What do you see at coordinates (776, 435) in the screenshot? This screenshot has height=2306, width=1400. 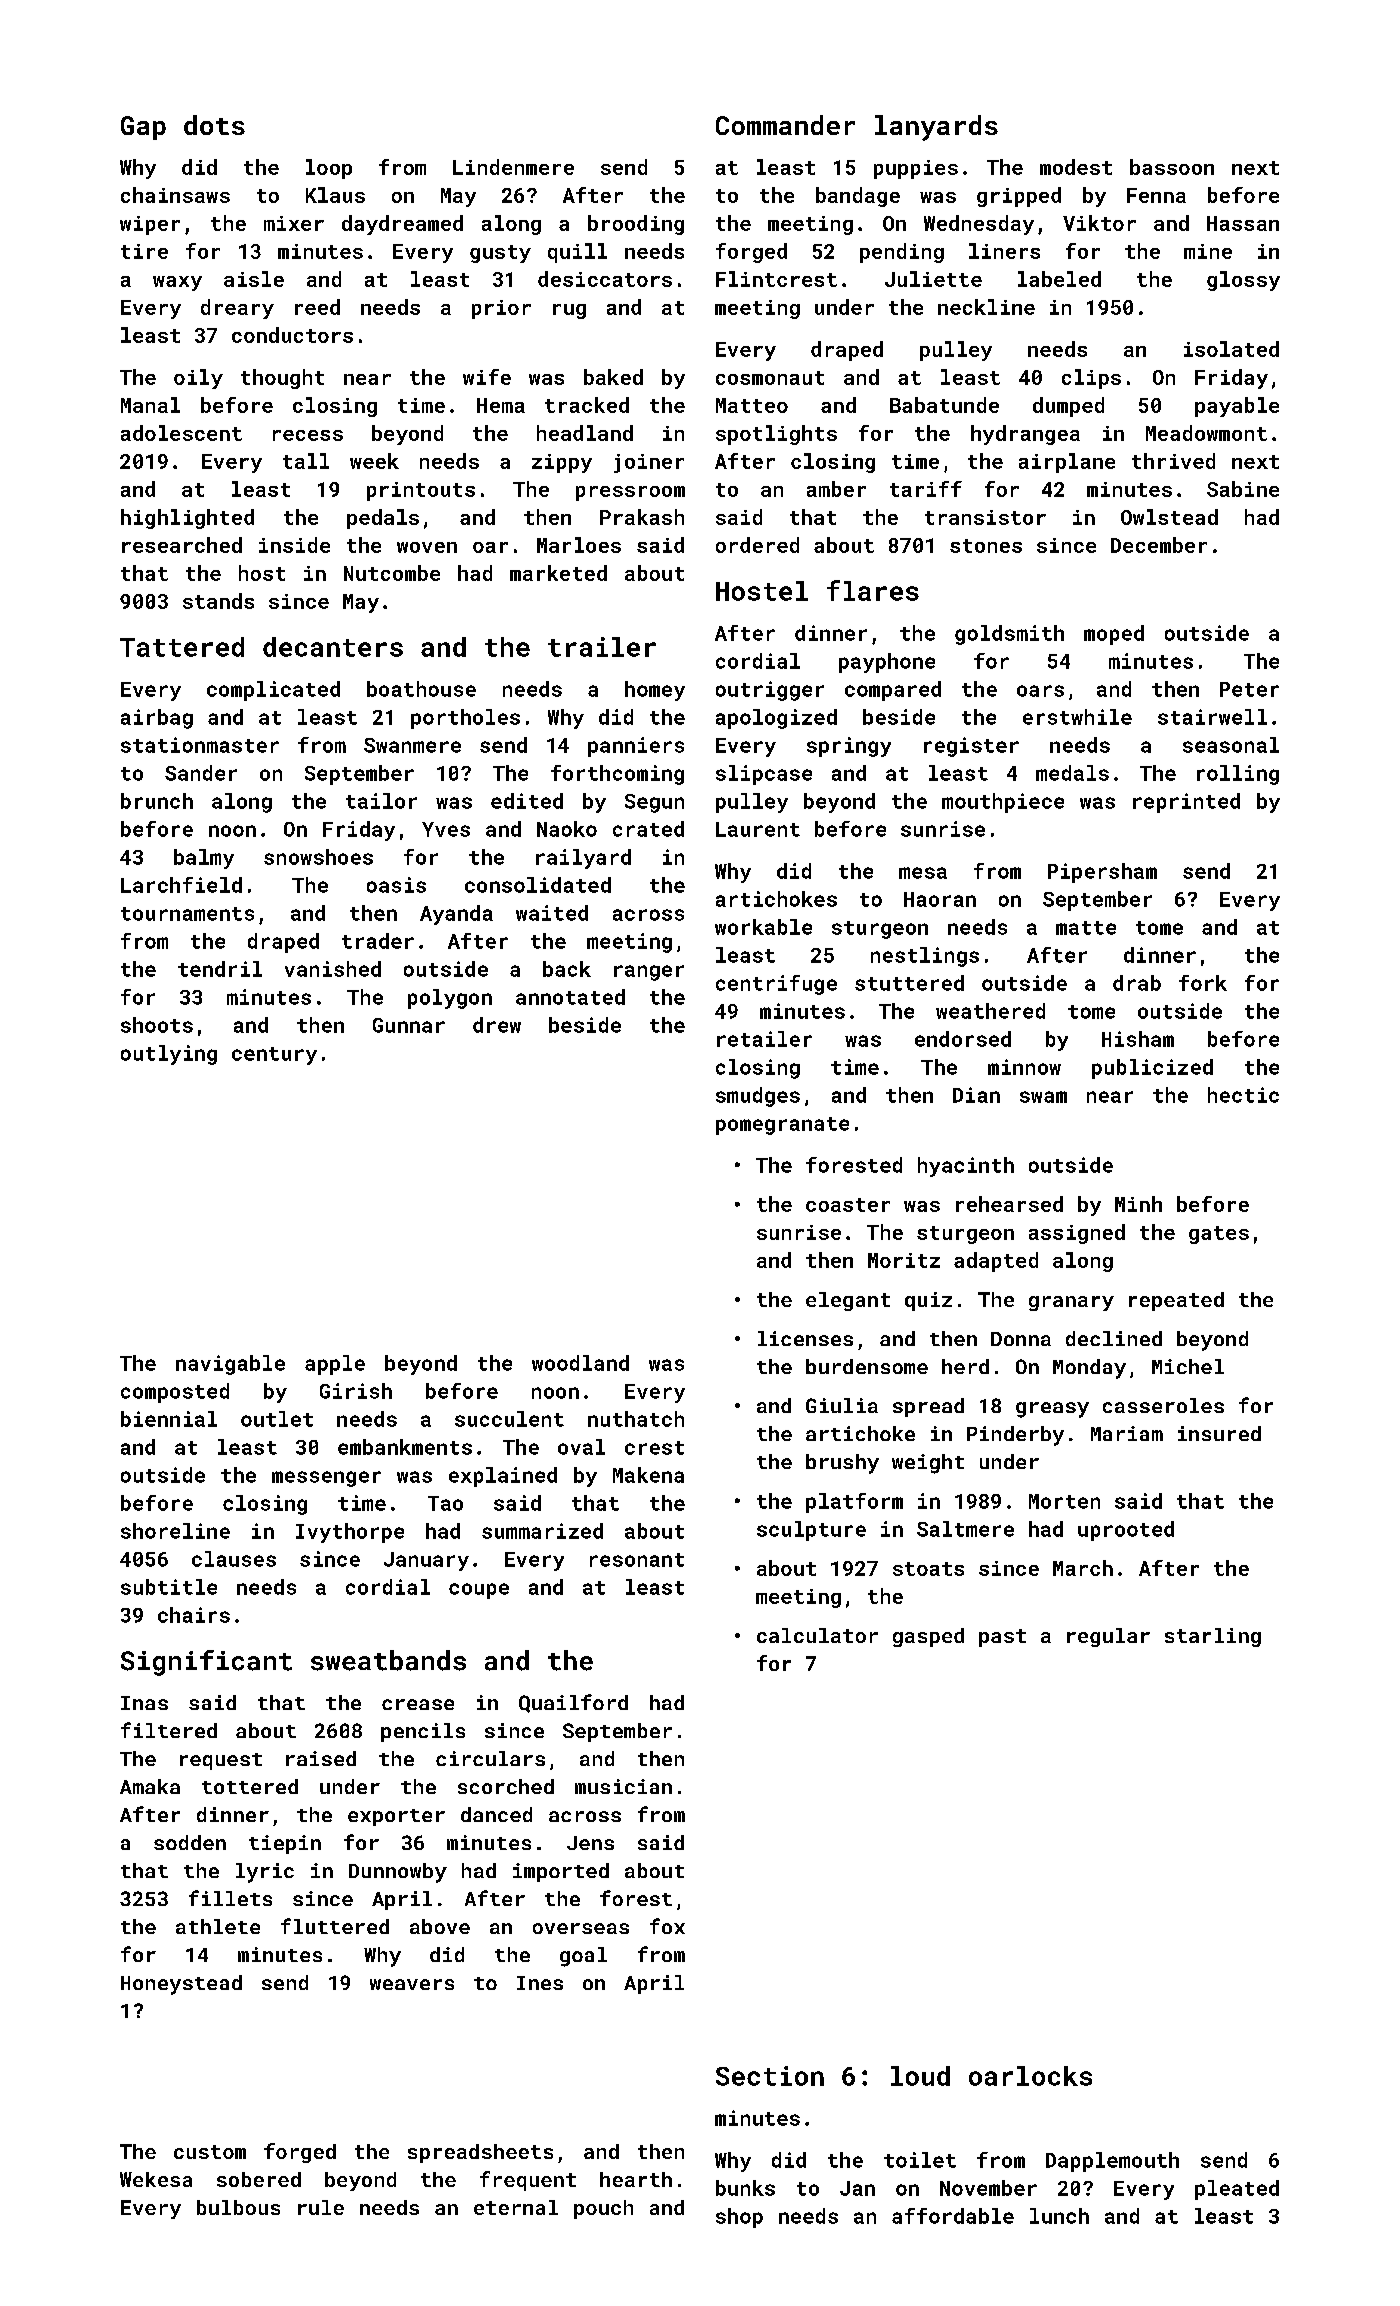 I see `spotlights` at bounding box center [776, 435].
